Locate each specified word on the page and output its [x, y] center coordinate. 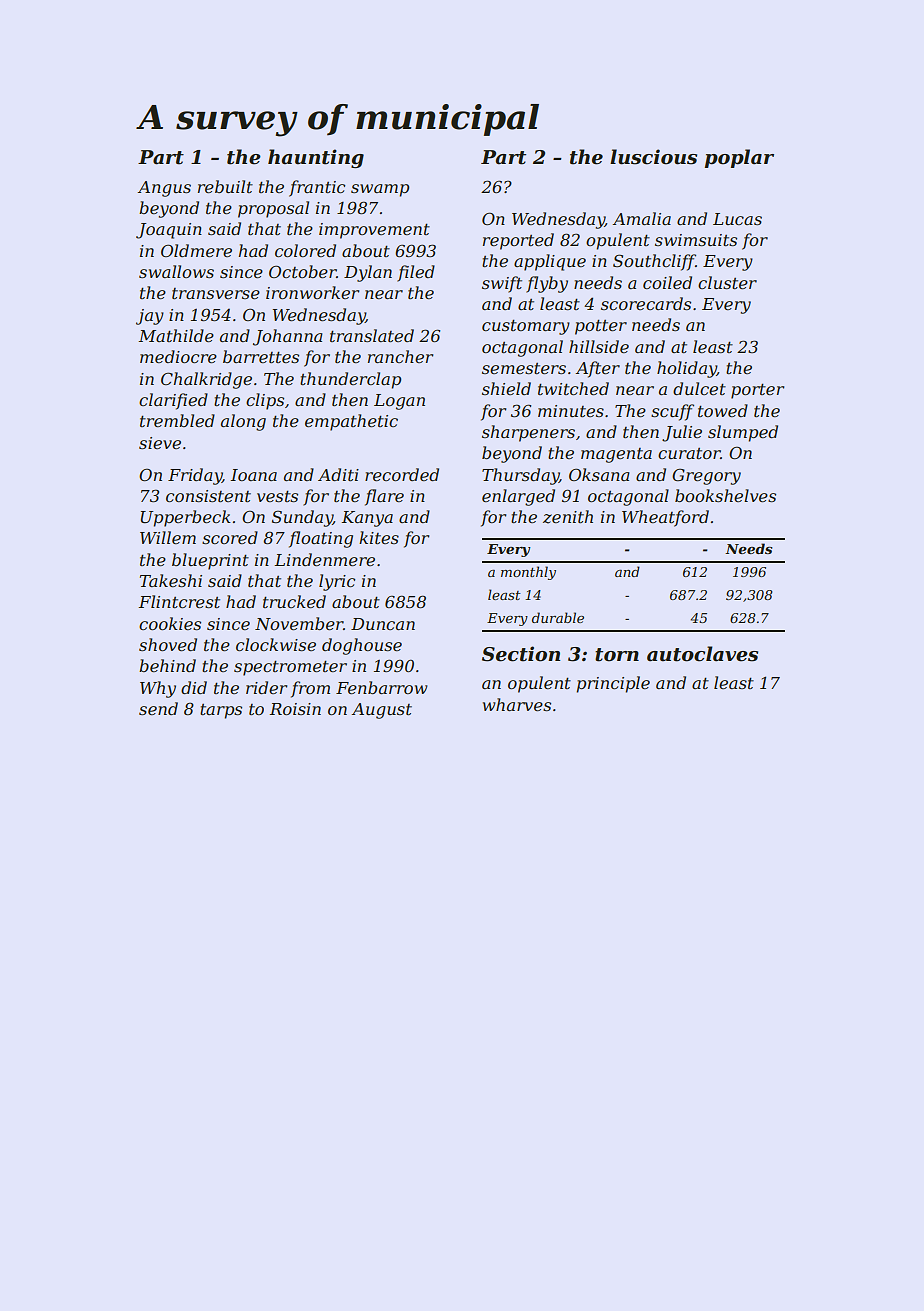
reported [518, 241]
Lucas [737, 219]
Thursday [520, 476]
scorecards [646, 303]
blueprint [210, 561]
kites [379, 537]
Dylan [368, 273]
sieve [160, 443]
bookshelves [725, 495]
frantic [317, 188]
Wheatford [665, 518]
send [158, 708]
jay [150, 317]
